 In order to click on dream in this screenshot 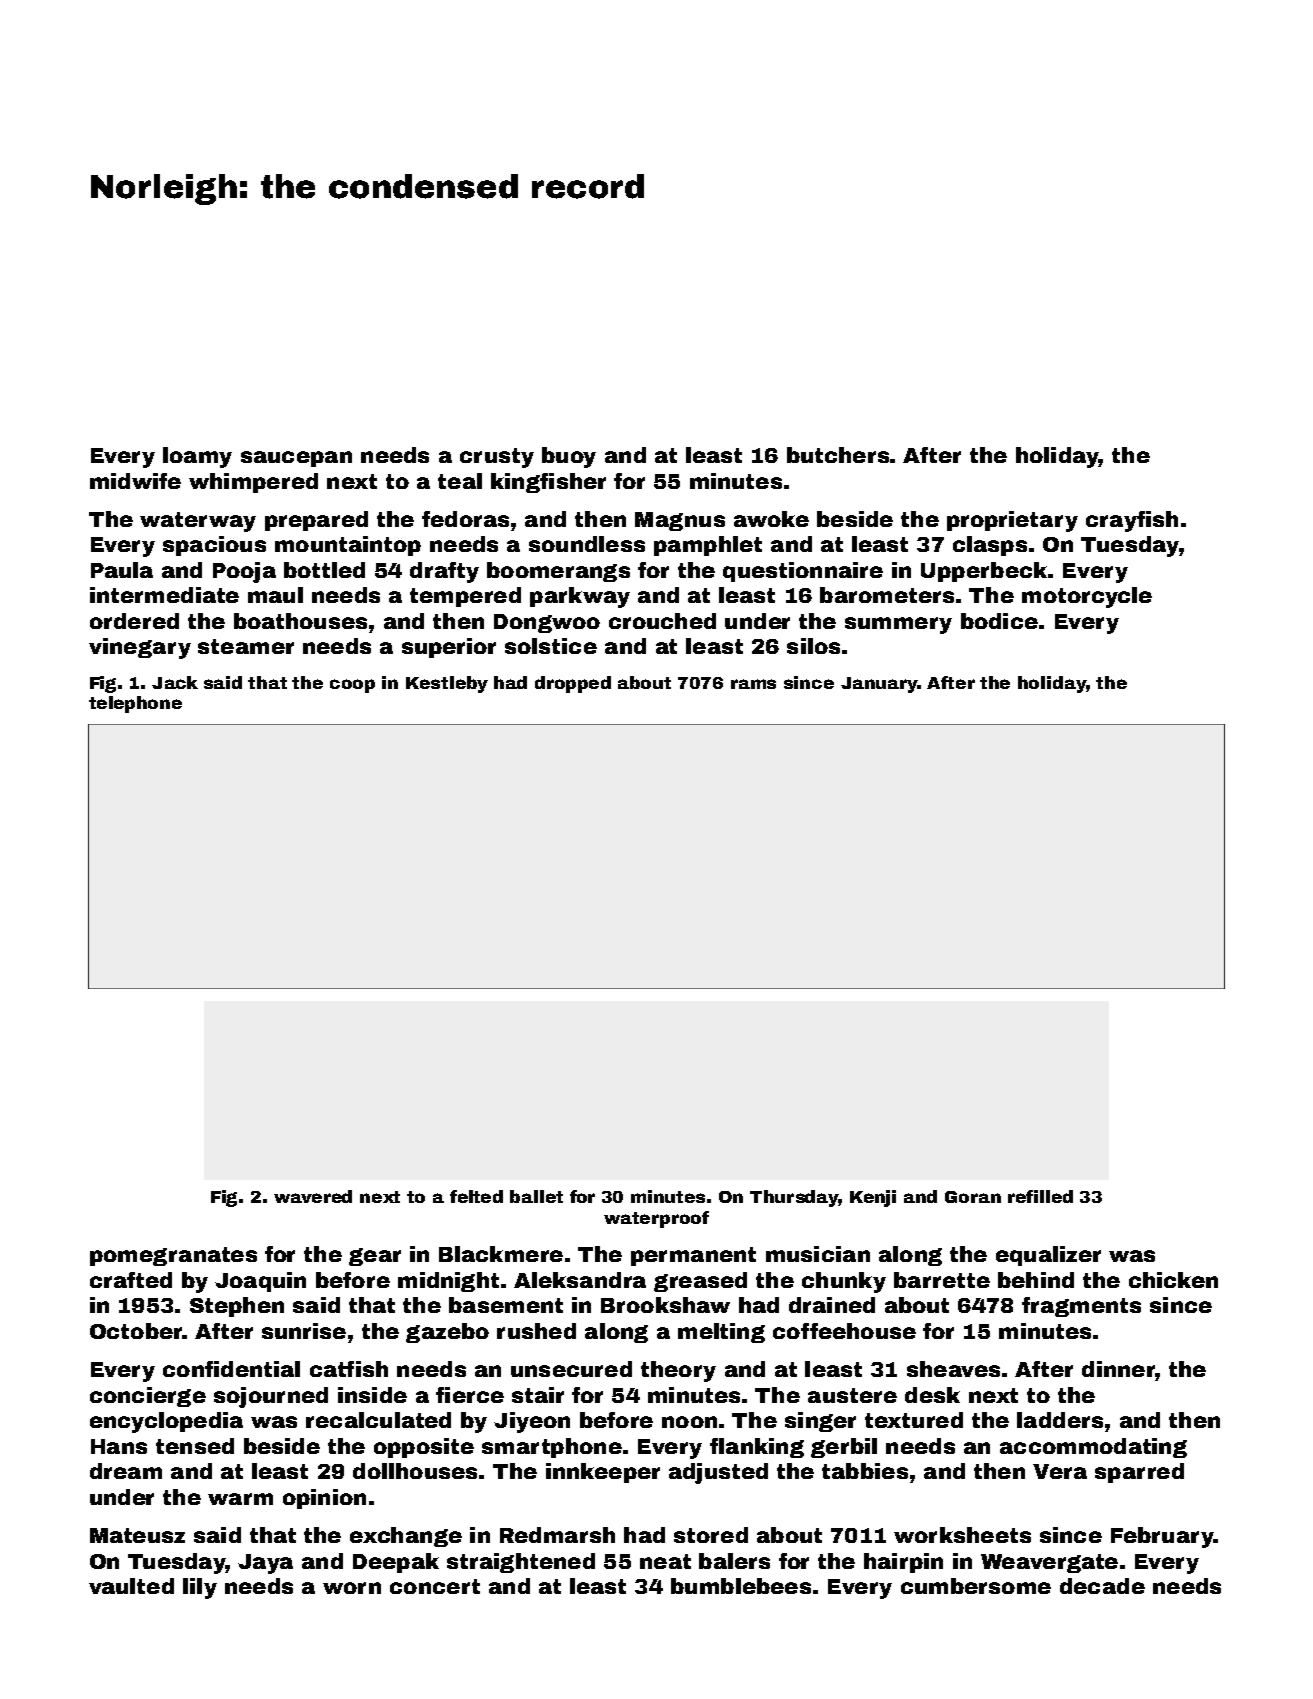, I will do `click(126, 1471)`.
